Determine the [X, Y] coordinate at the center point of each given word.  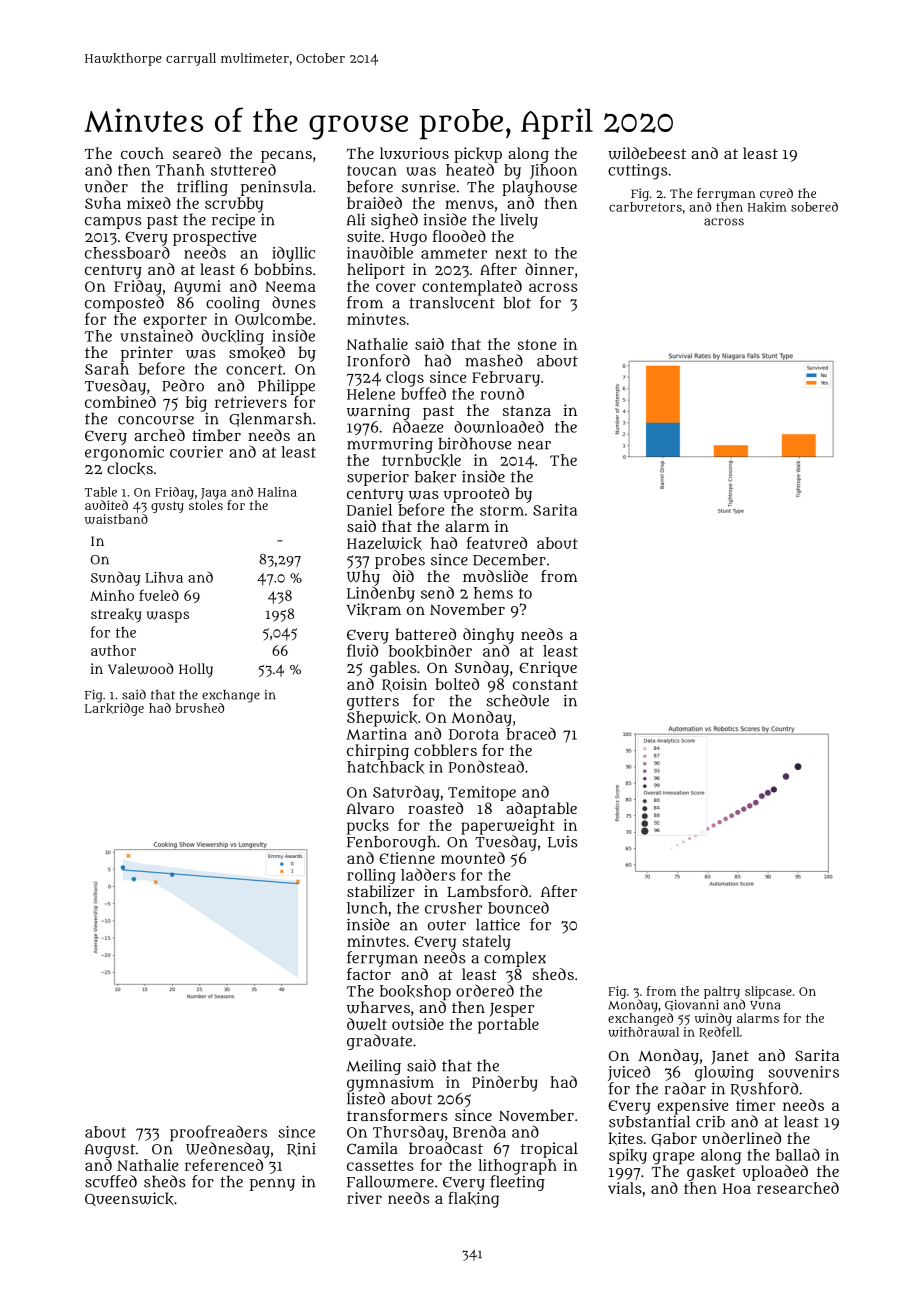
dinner [549, 269]
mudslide [495, 576]
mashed [494, 360]
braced [531, 733]
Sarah [107, 369]
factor [369, 974]
